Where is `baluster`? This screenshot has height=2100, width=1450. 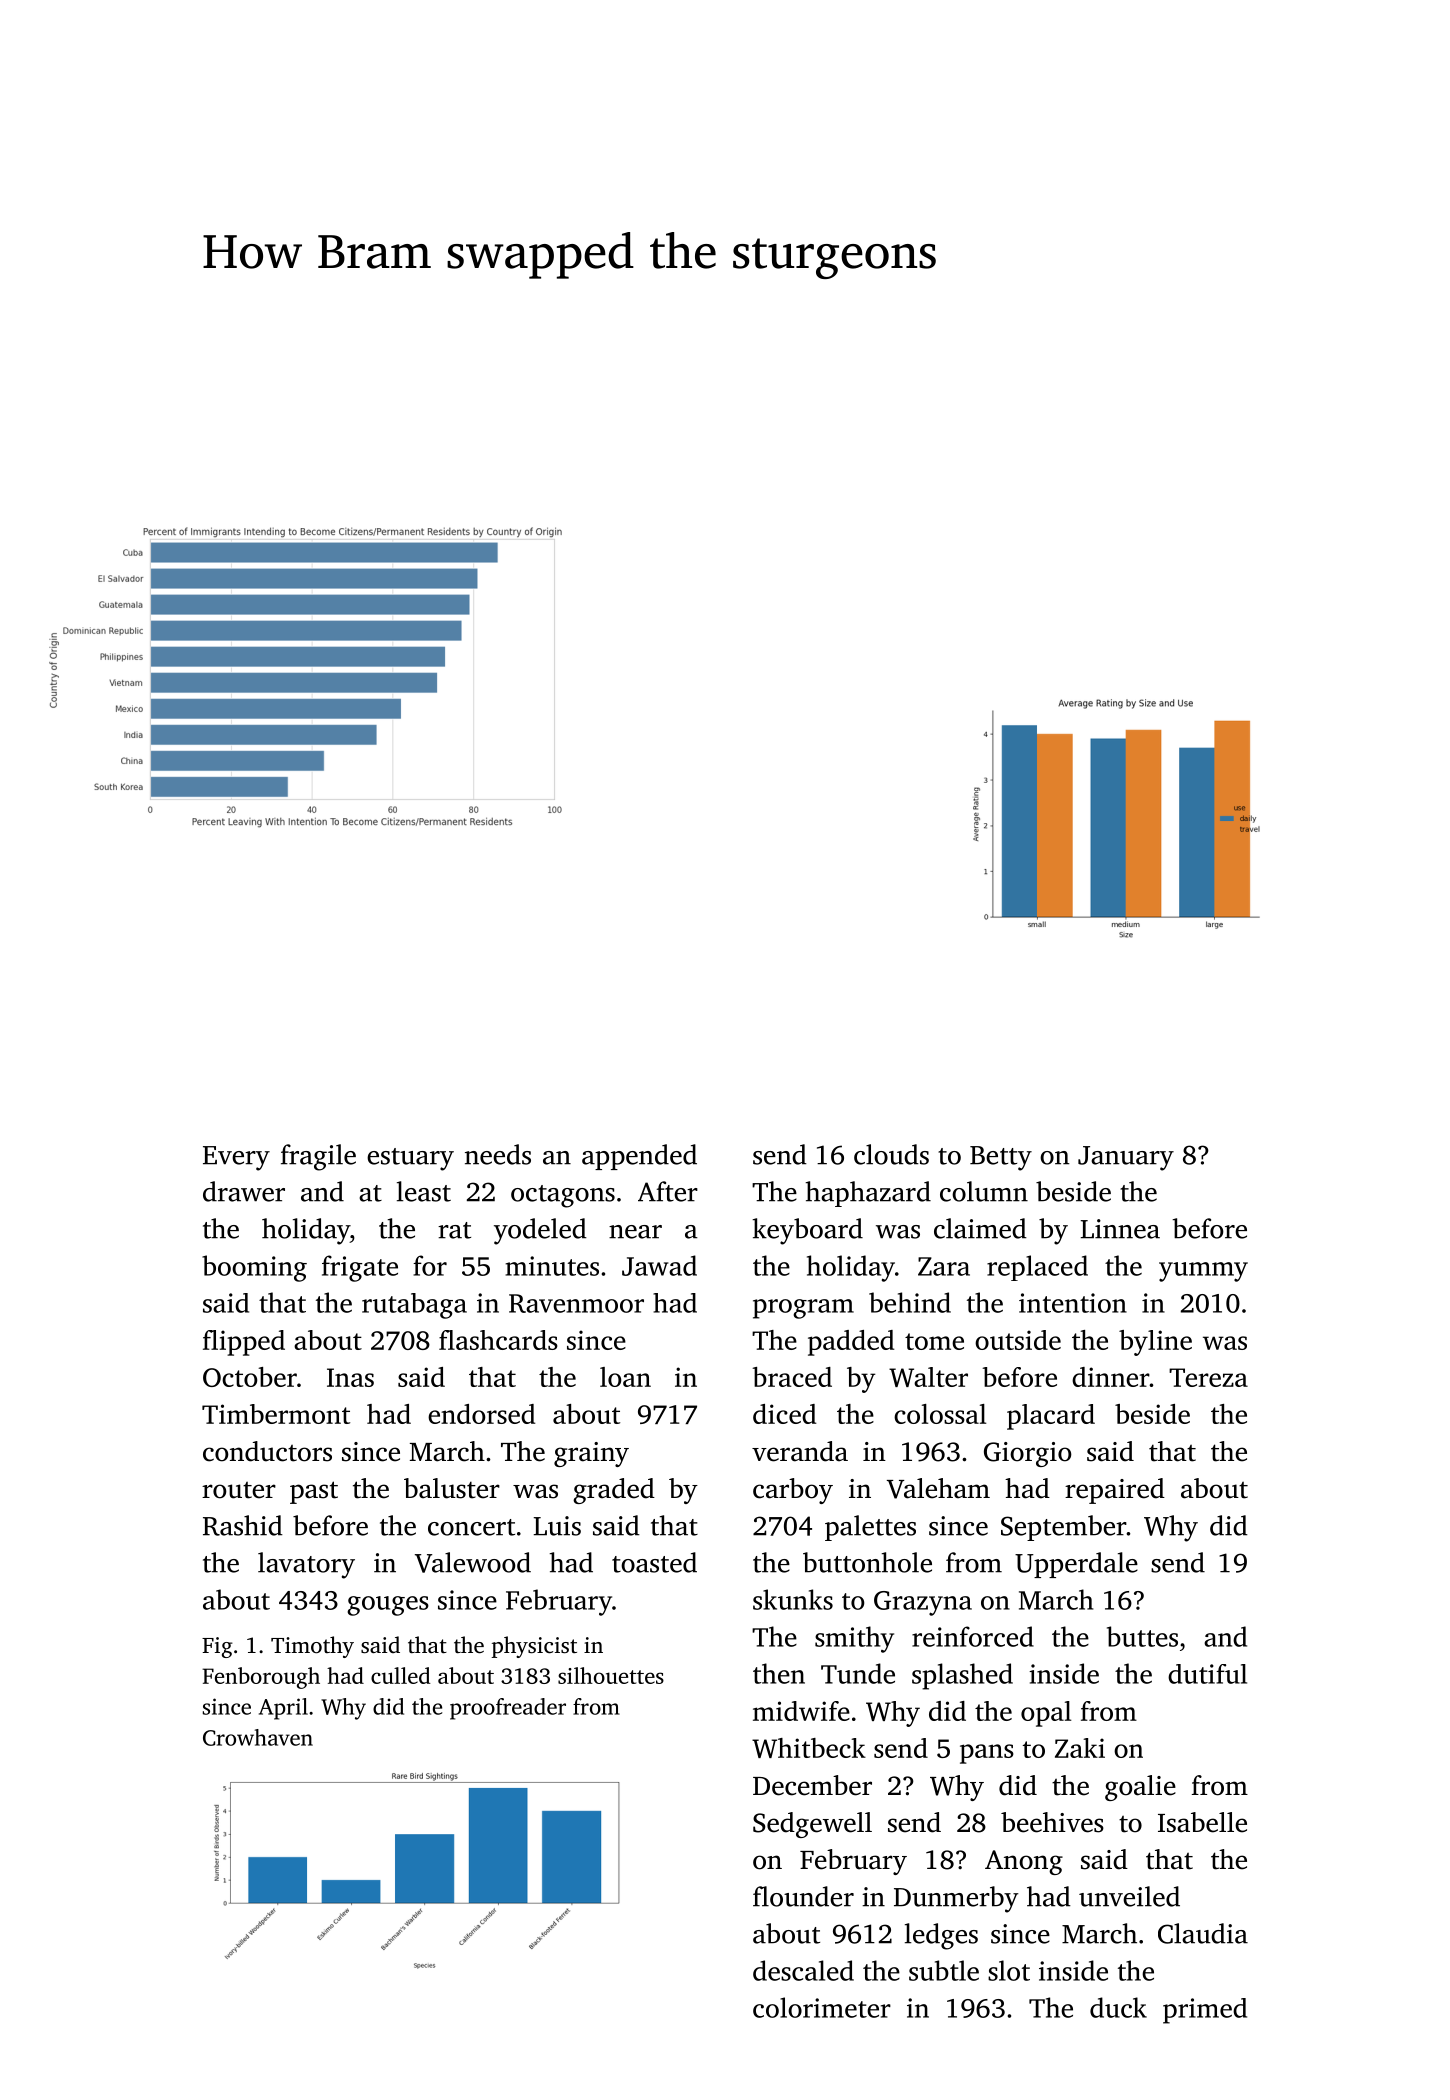 baluster is located at coordinates (452, 1488).
